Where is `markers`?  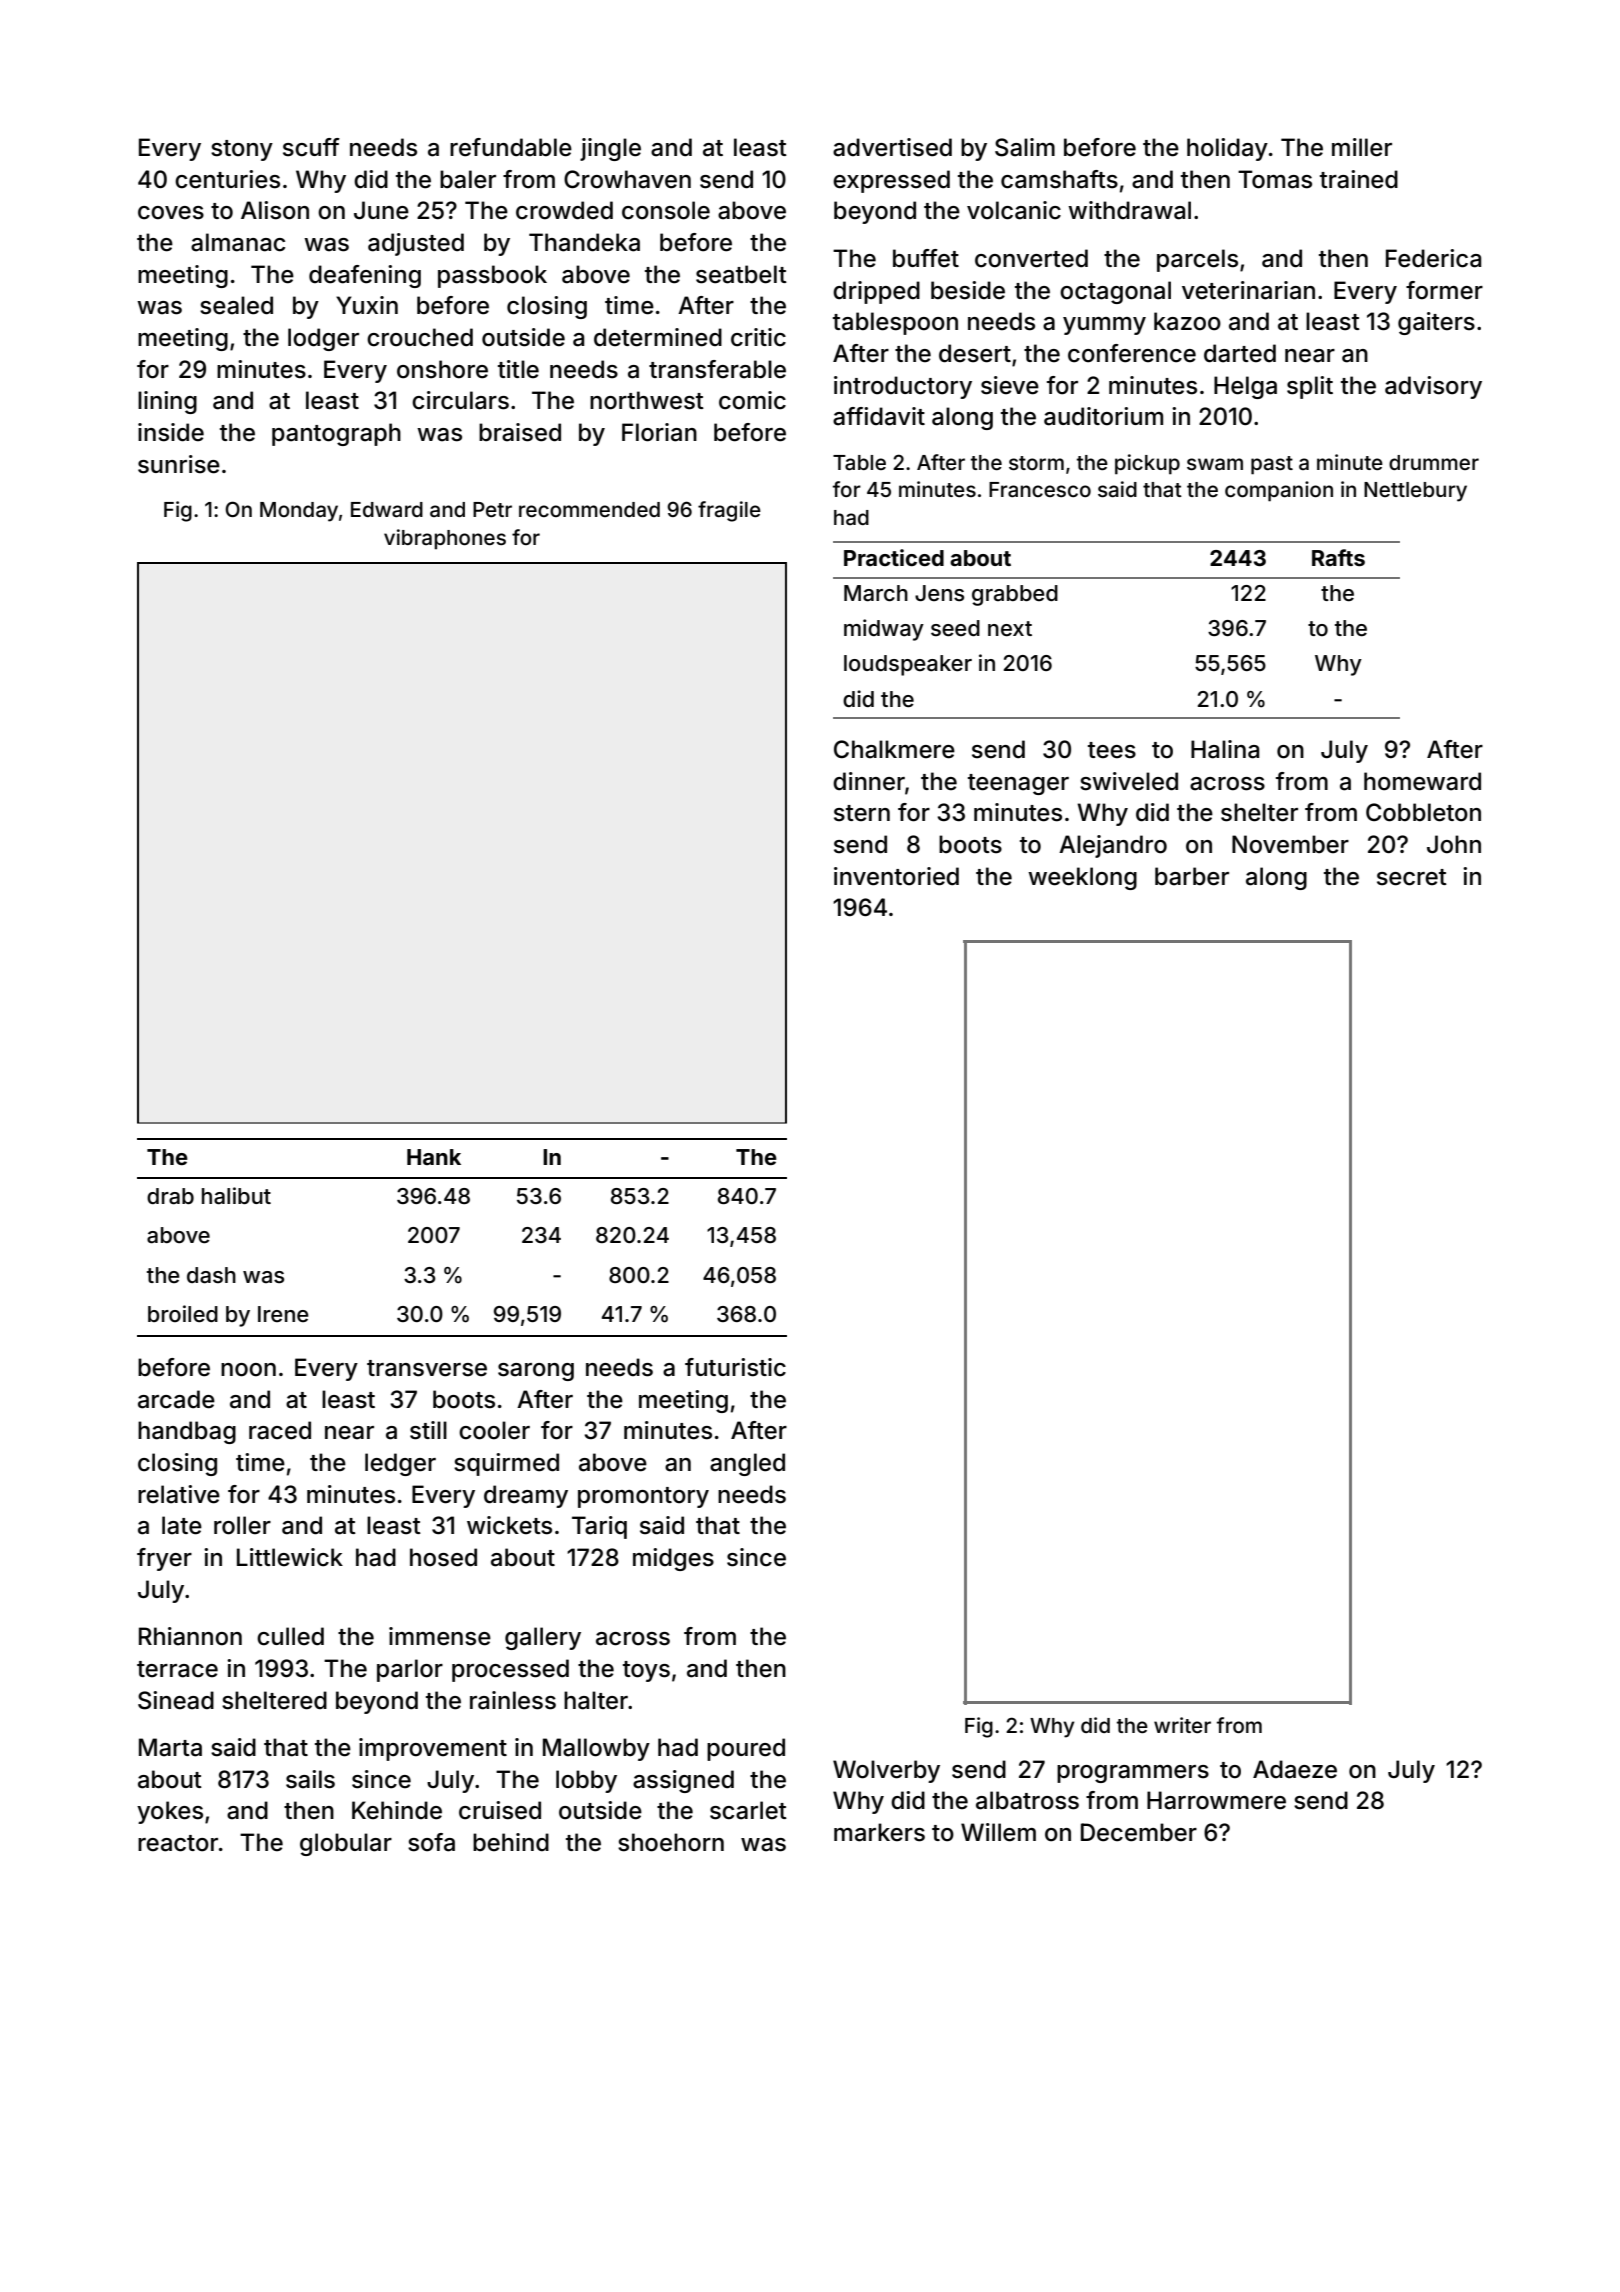 markers is located at coordinates (879, 1832).
